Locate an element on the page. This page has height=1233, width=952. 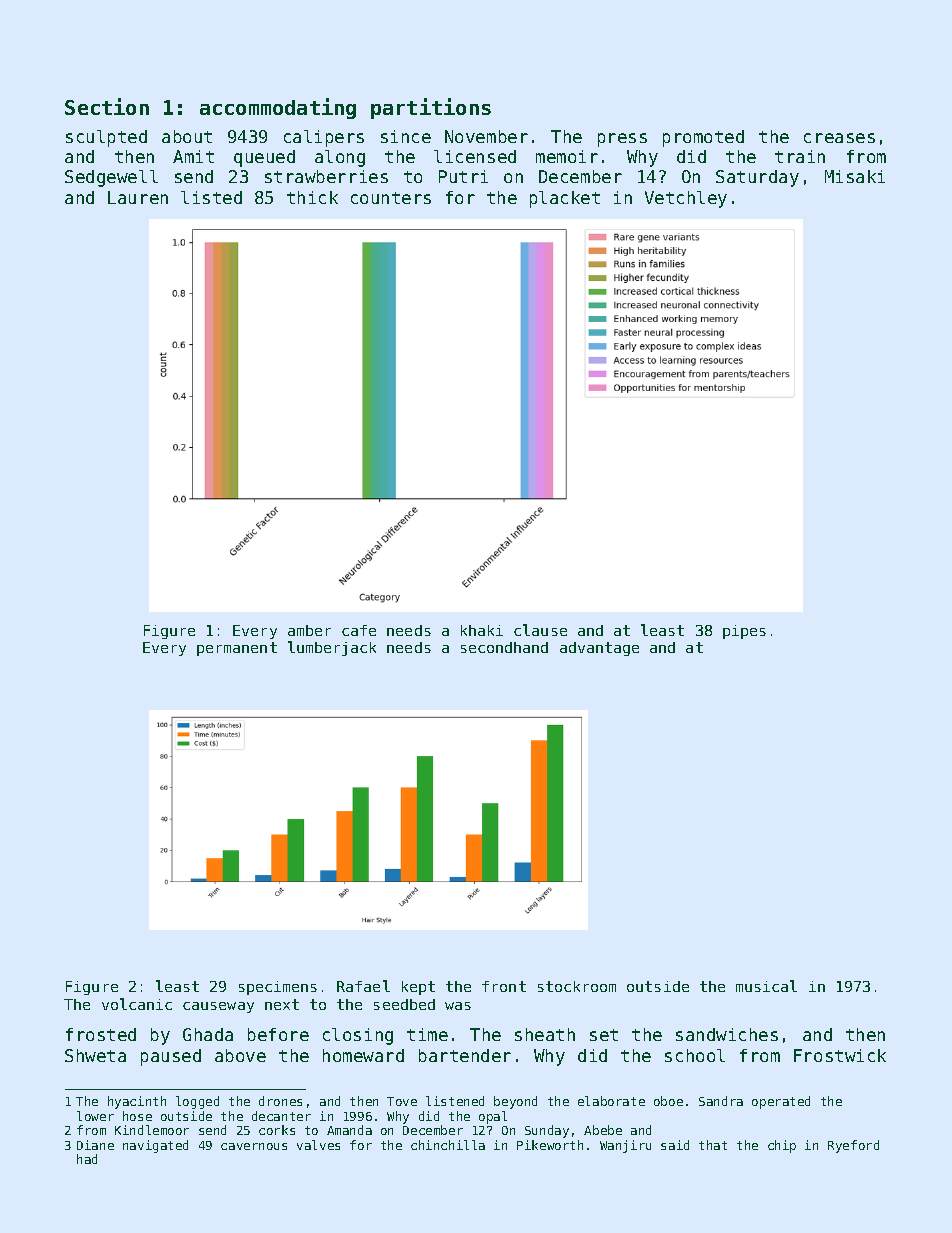
press is located at coordinates (622, 140).
